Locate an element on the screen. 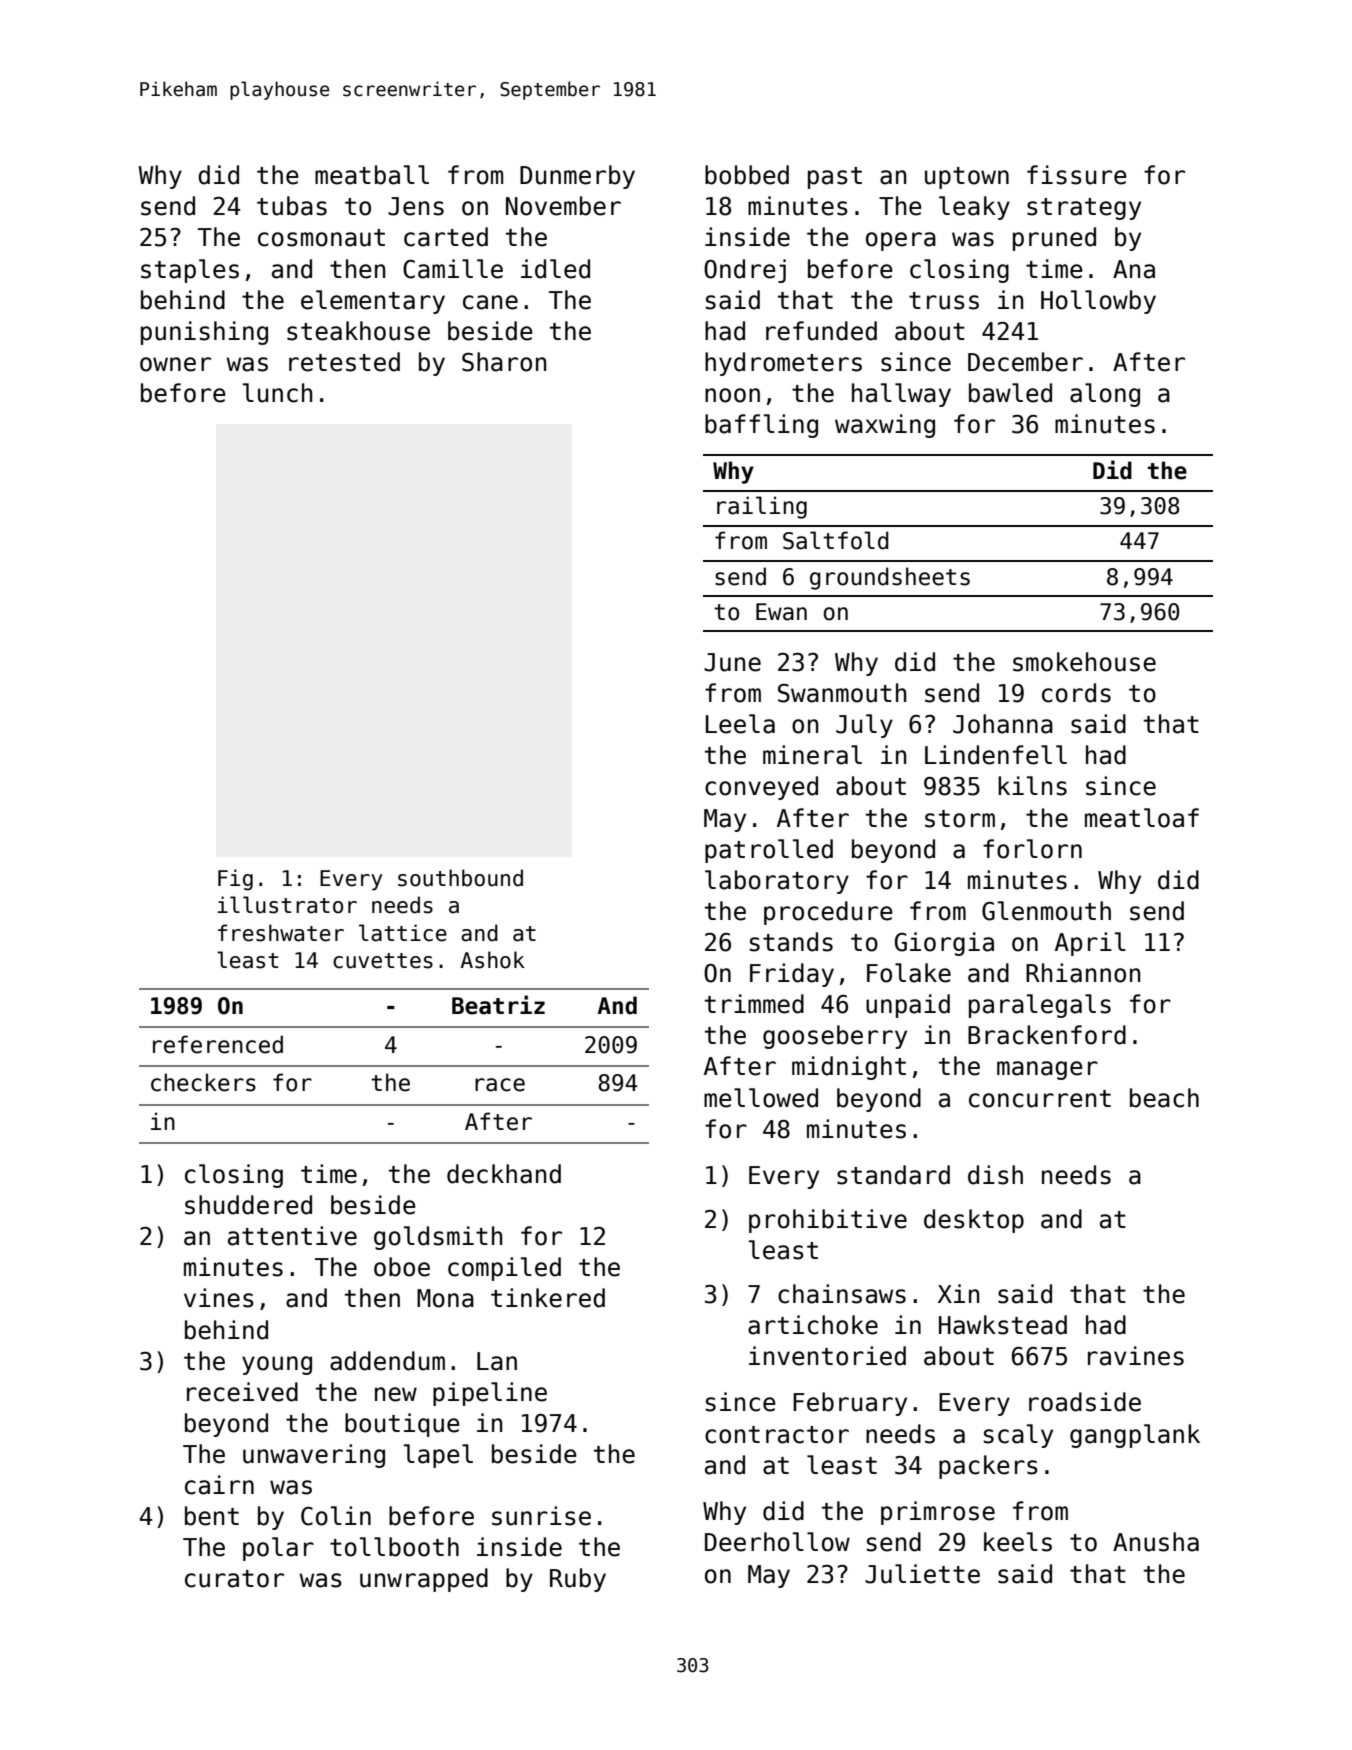 The width and height of the screenshot is (1352, 1750). Jens is located at coordinates (416, 206).
